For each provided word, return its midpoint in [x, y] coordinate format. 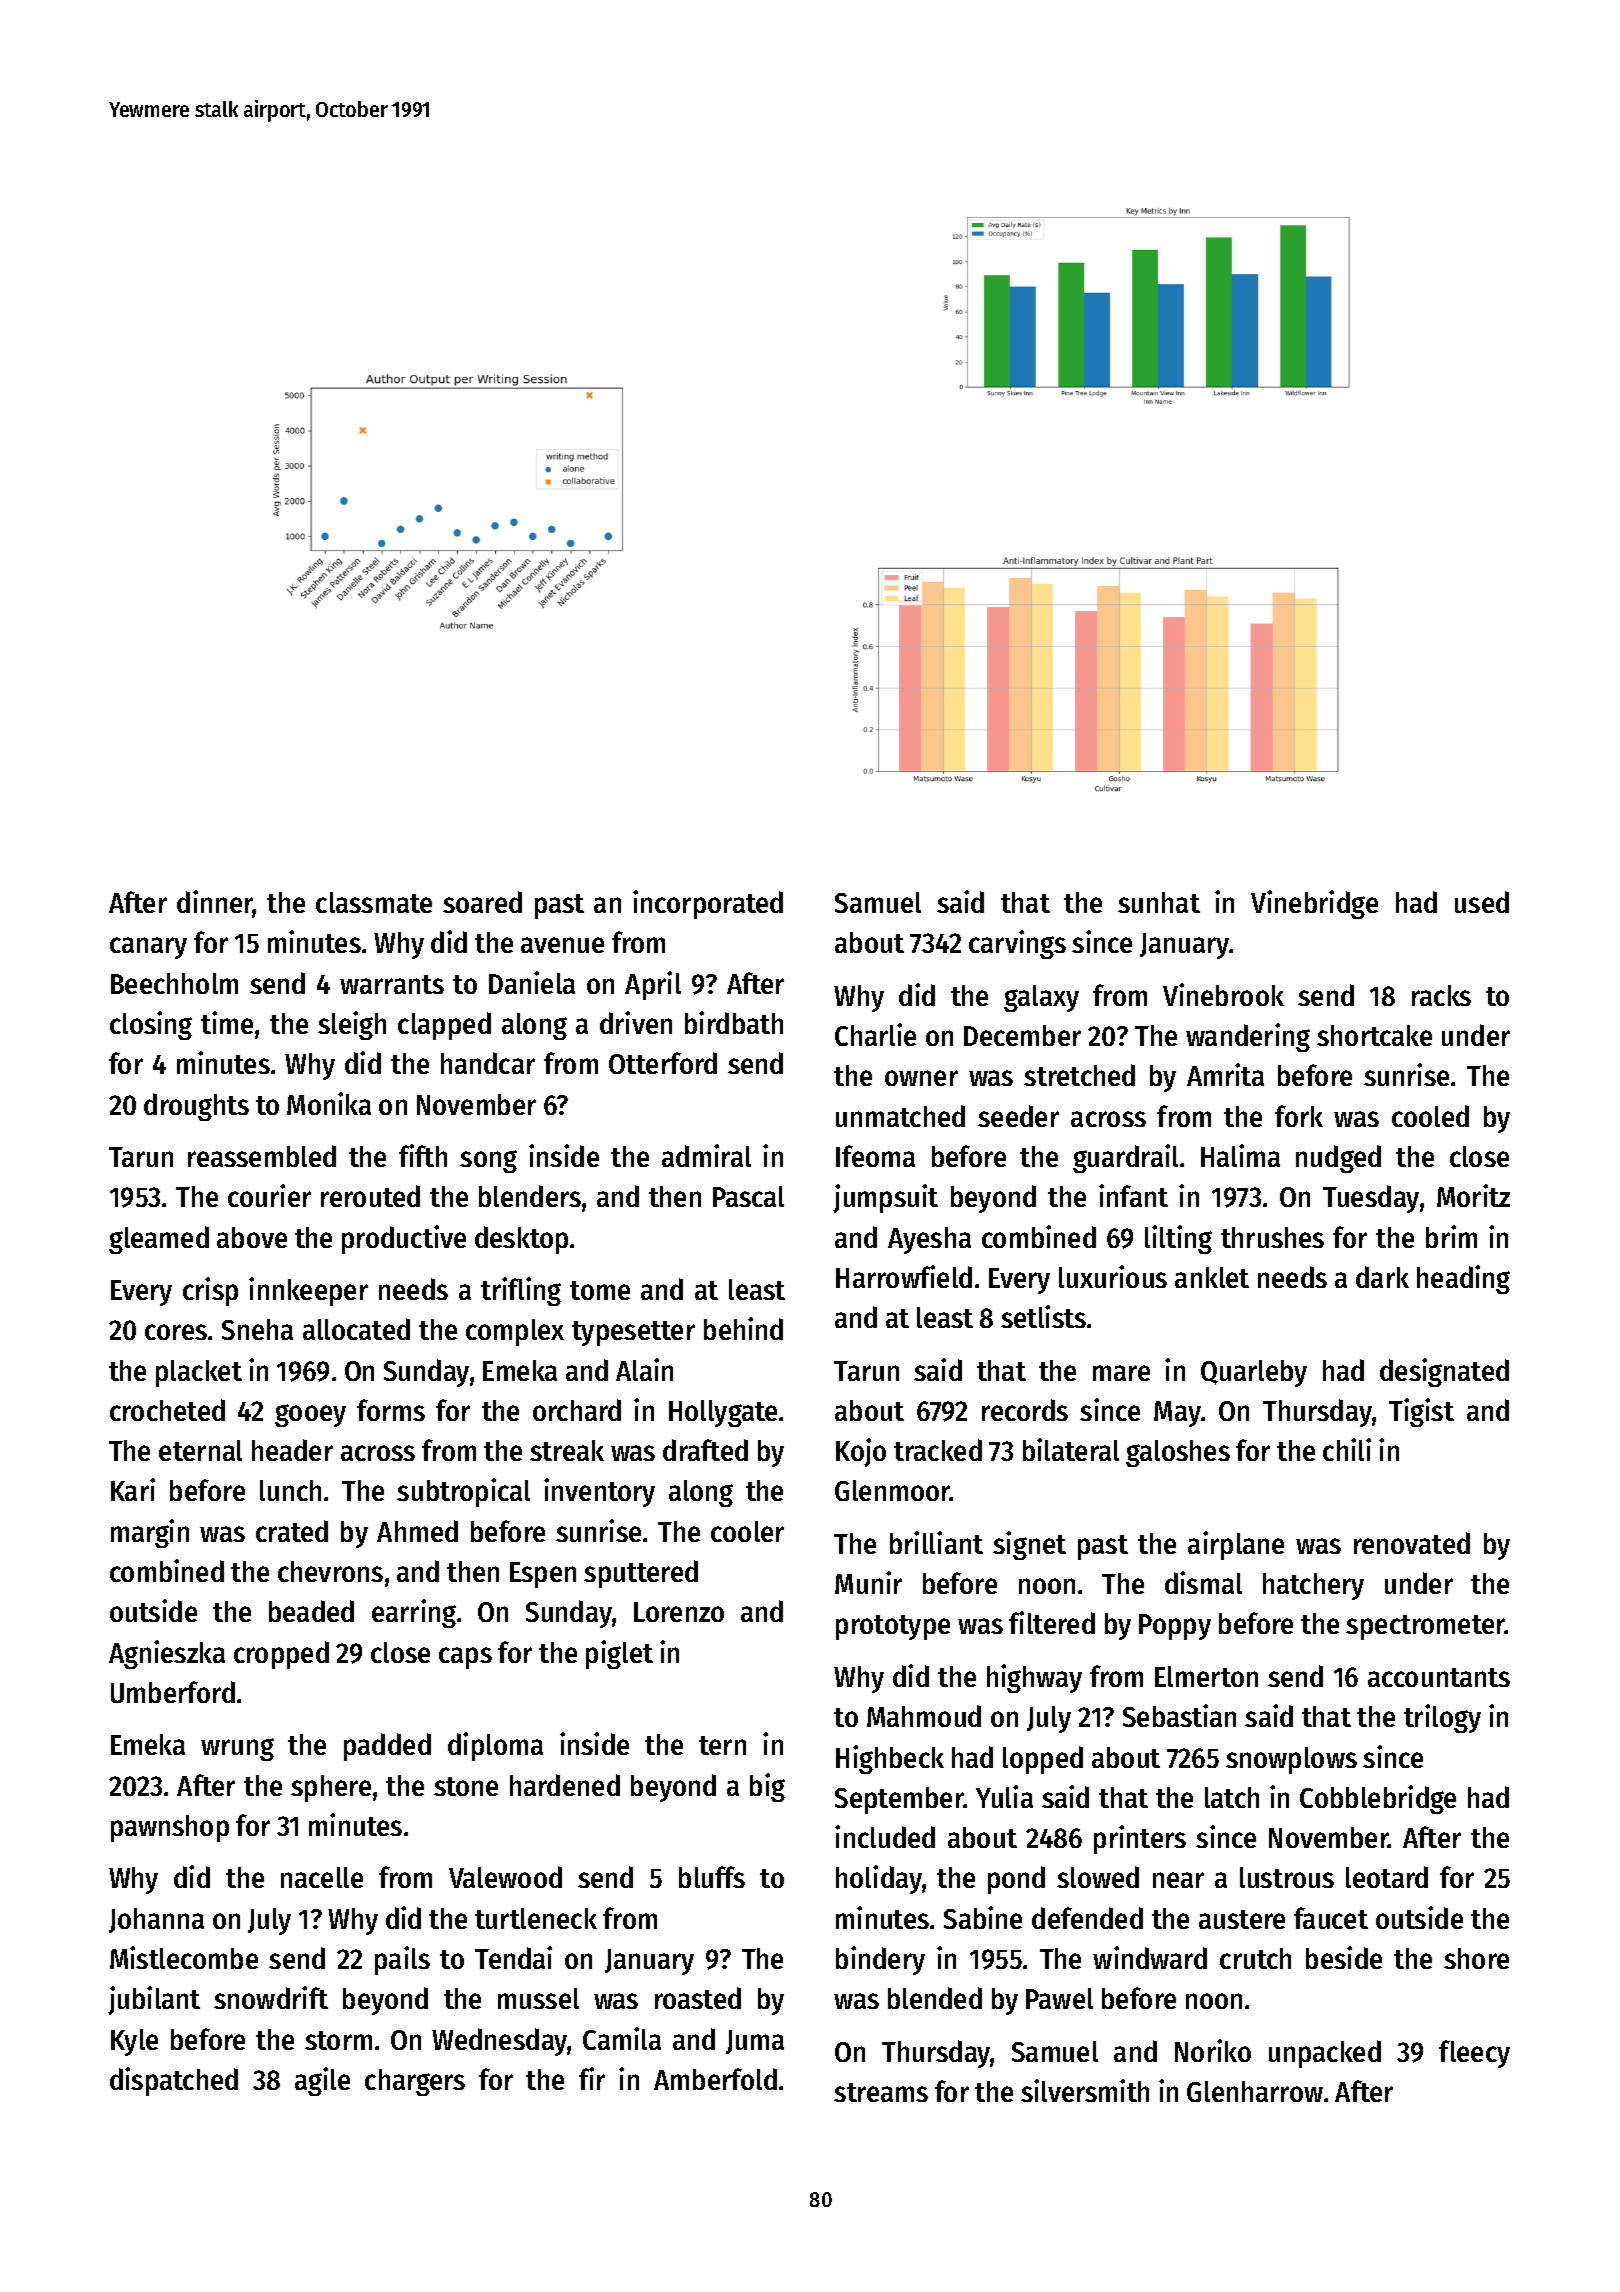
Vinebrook [1223, 994]
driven [636, 1022]
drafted [705, 1450]
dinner [215, 903]
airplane [1236, 1545]
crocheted [167, 1410]
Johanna [156, 1920]
